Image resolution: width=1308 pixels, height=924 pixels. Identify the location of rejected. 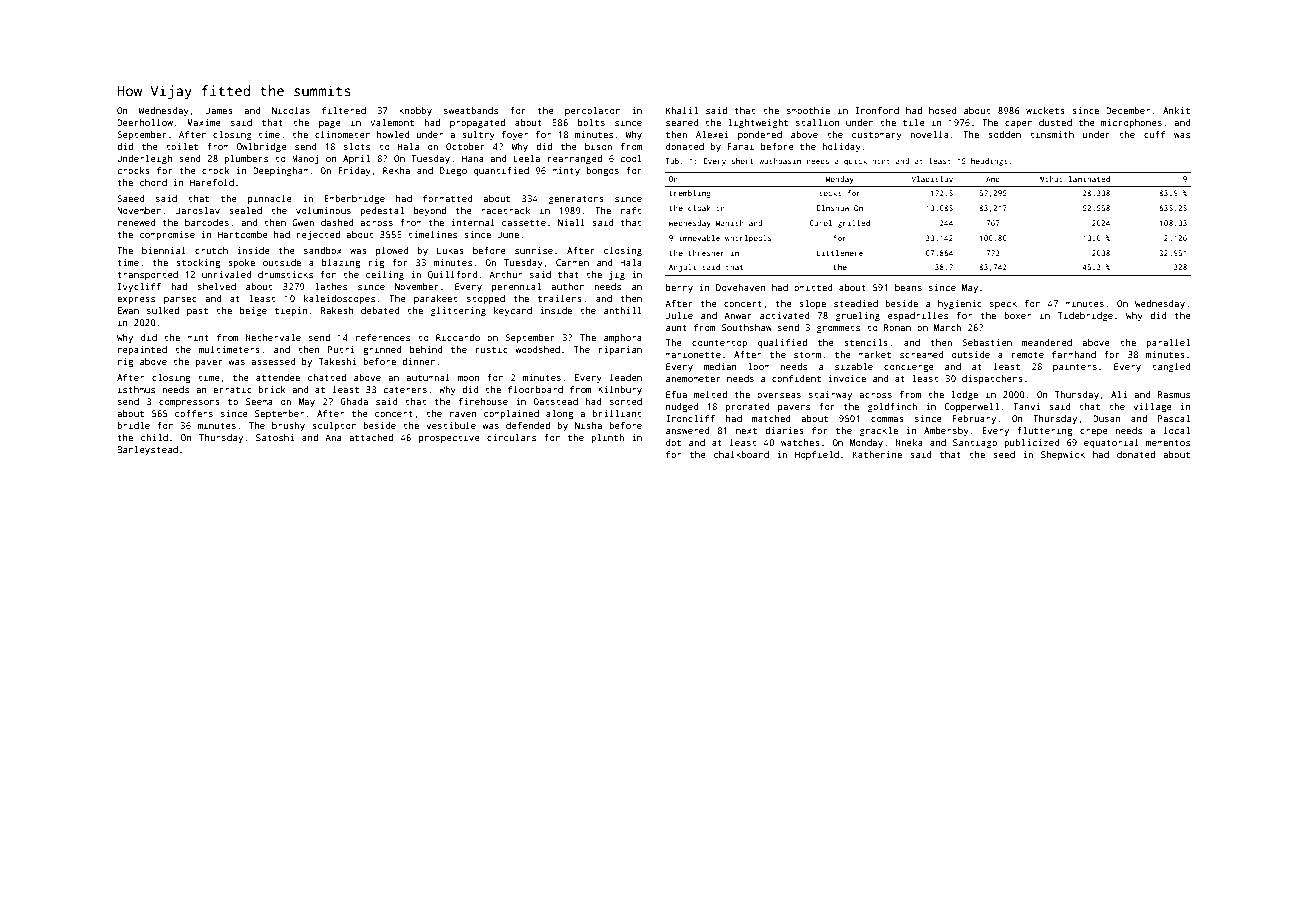
(318, 235).
